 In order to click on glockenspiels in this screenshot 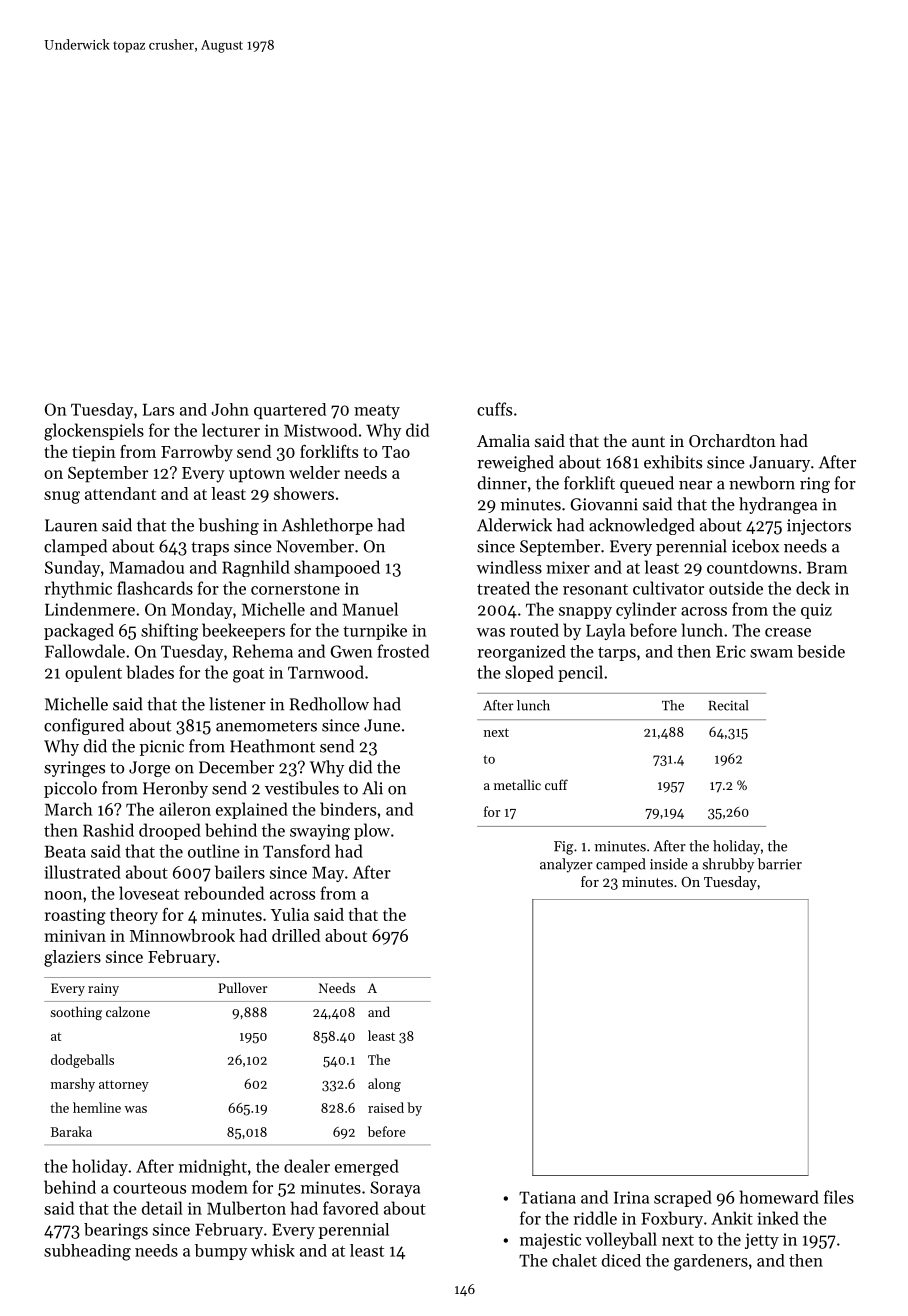, I will do `click(94, 432)`.
